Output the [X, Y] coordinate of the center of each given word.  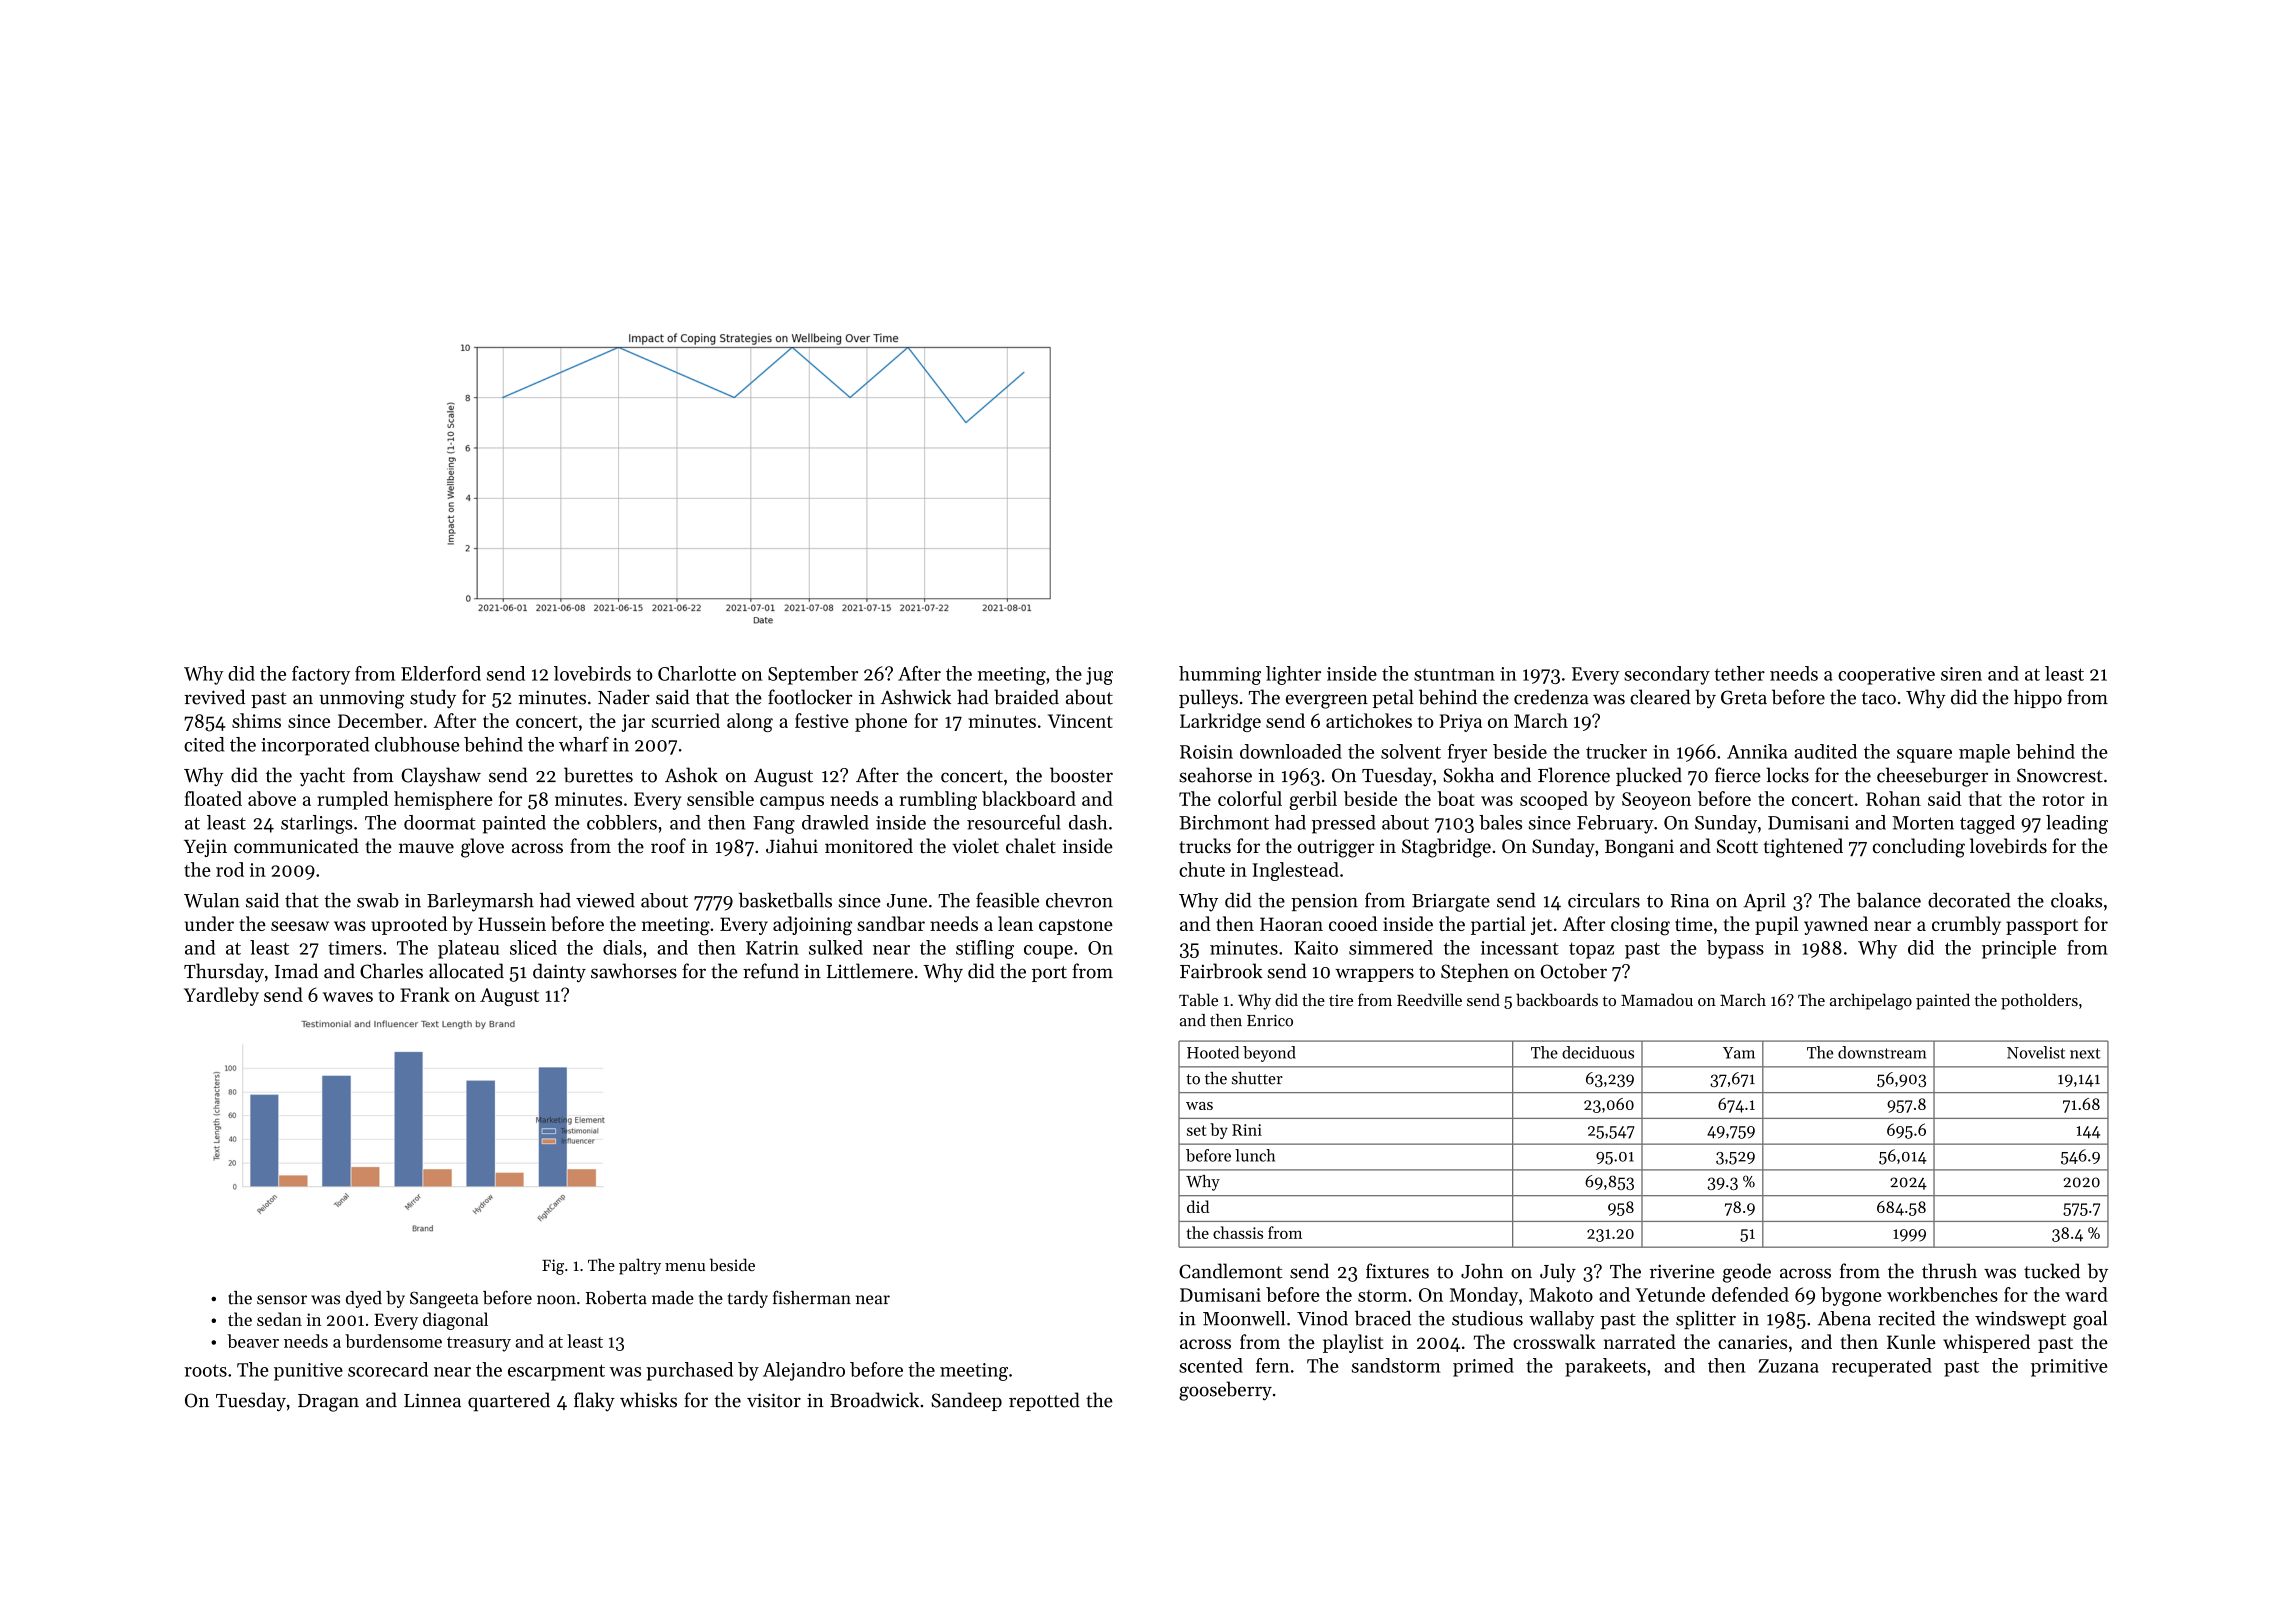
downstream [1882, 1052]
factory [321, 675]
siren [1961, 674]
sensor [282, 1300]
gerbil [1313, 800]
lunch [1255, 1155]
